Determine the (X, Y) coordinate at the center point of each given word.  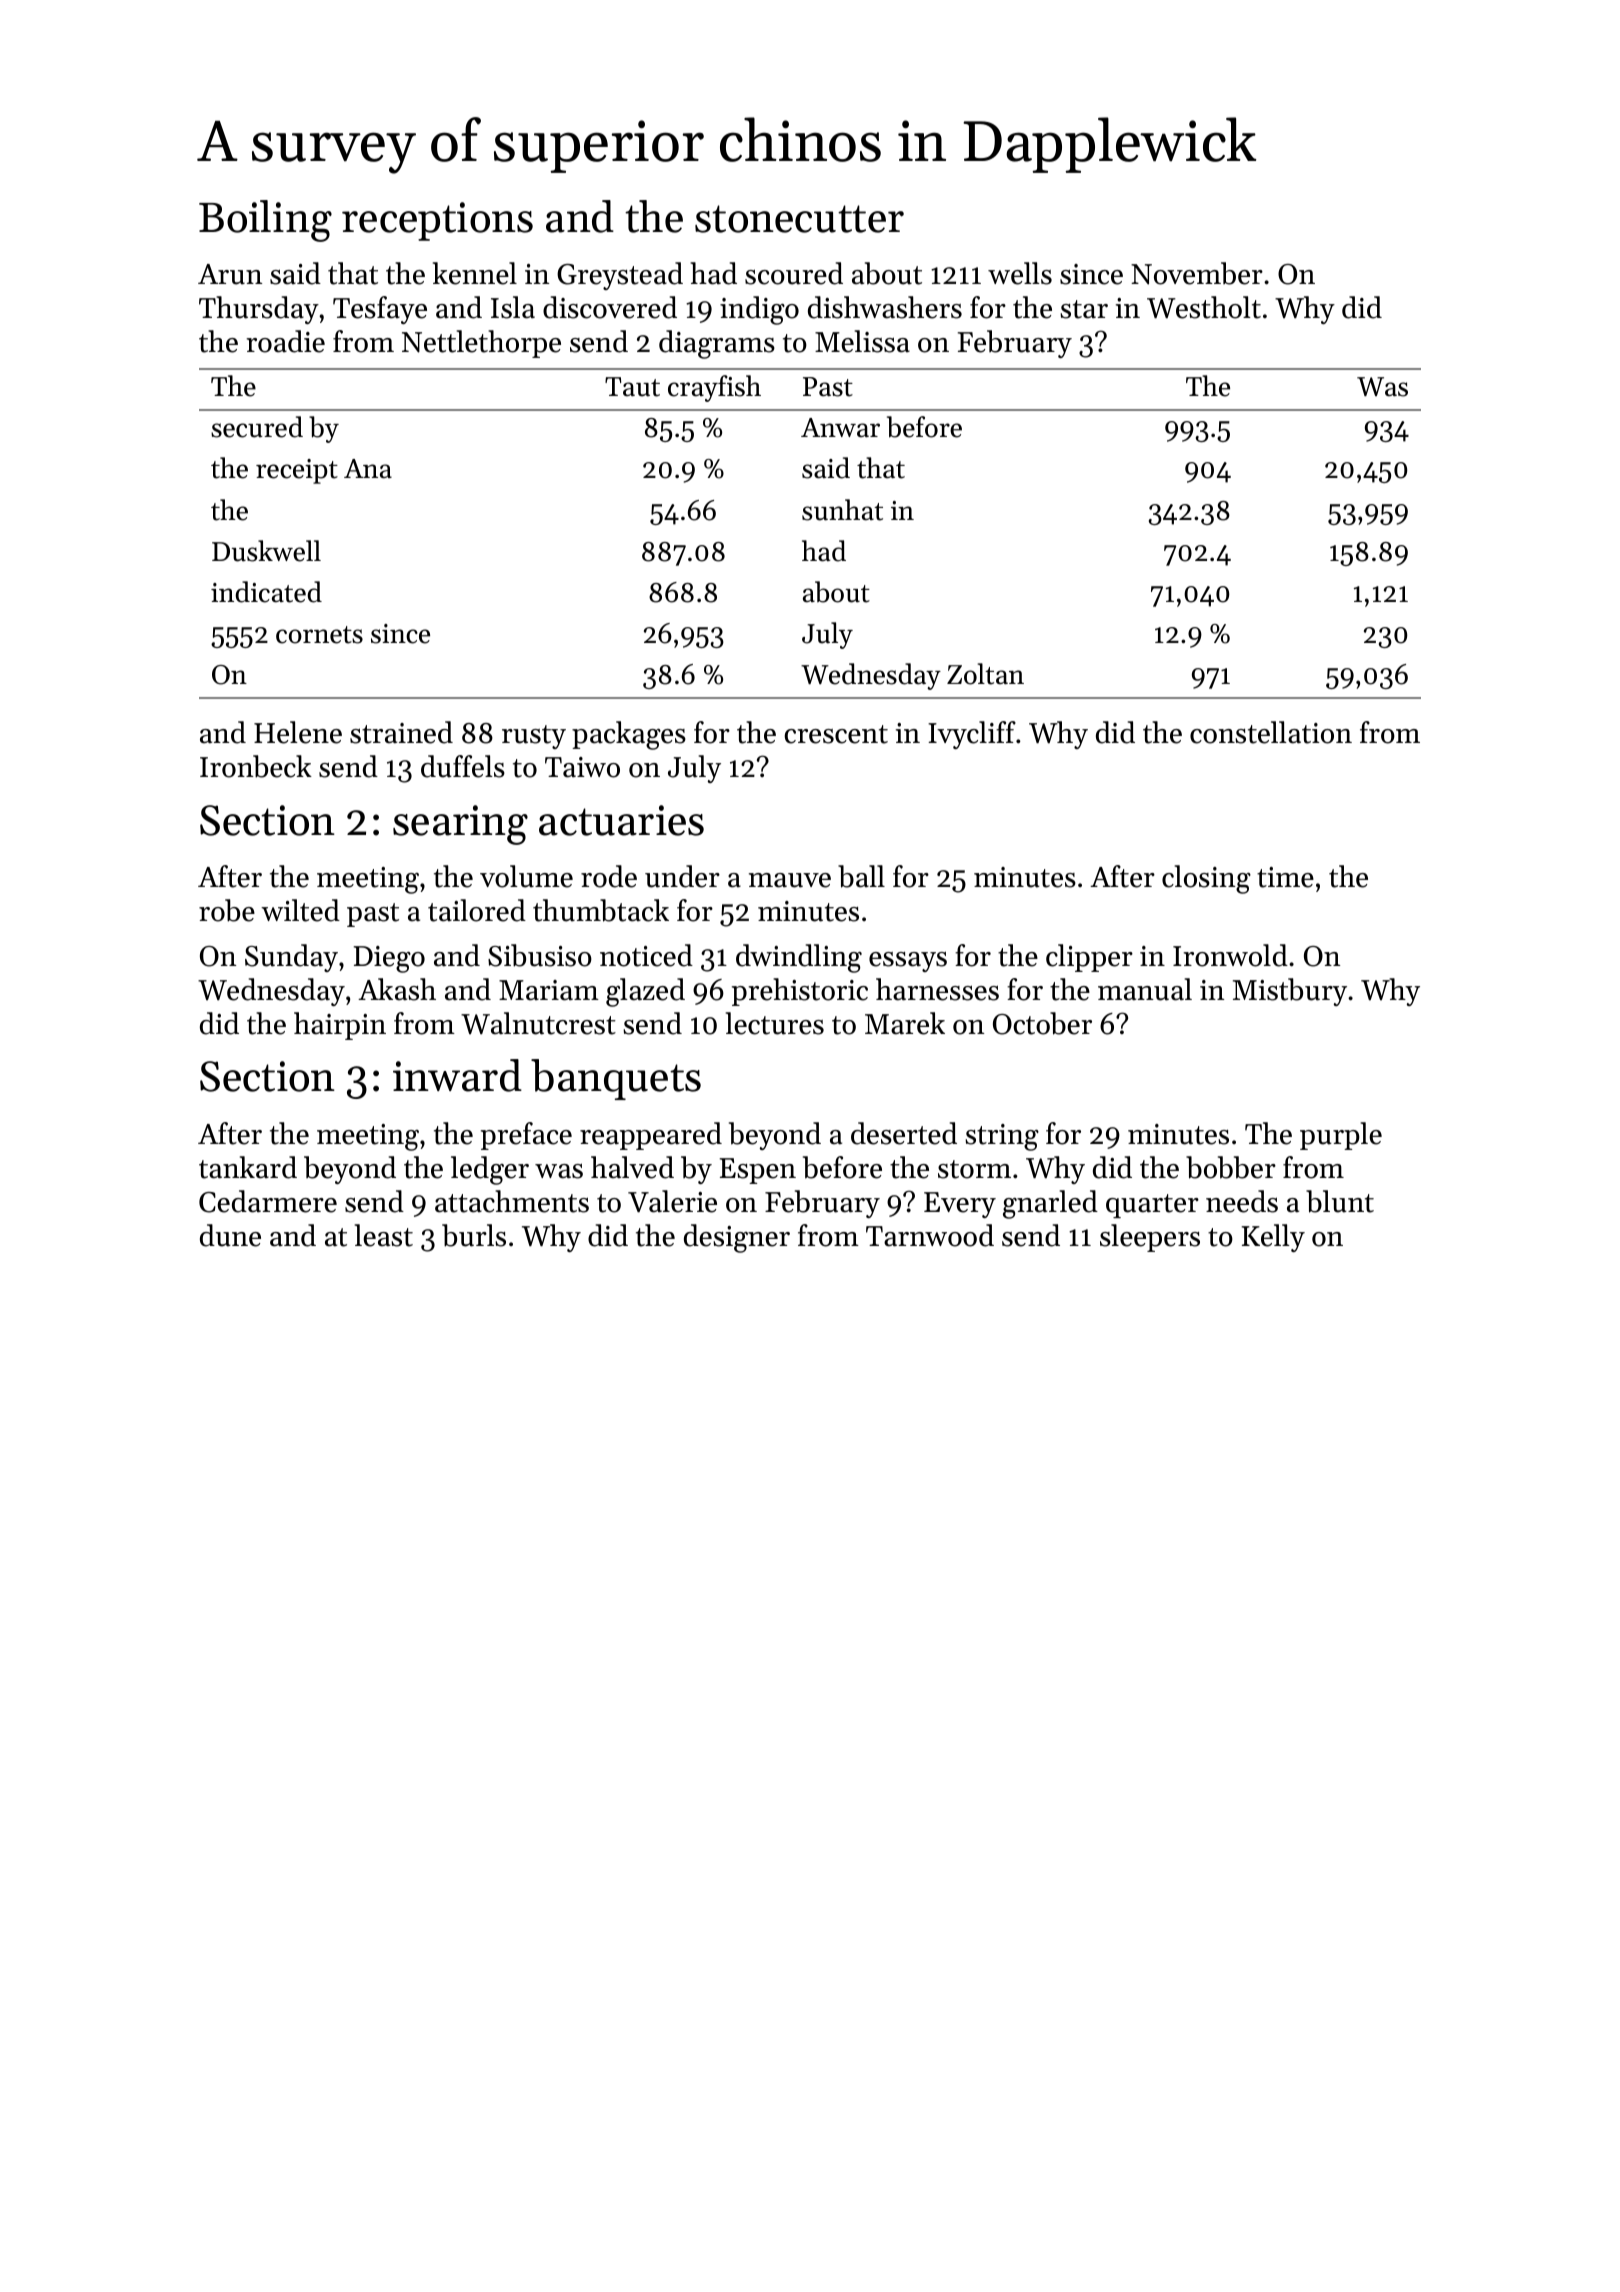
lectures (775, 1023)
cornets (319, 635)
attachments (512, 1201)
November (1197, 273)
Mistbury (1290, 992)
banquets (616, 1079)
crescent (836, 734)
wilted (300, 910)
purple (1341, 1136)
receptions (437, 221)
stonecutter (799, 219)
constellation (1271, 732)
